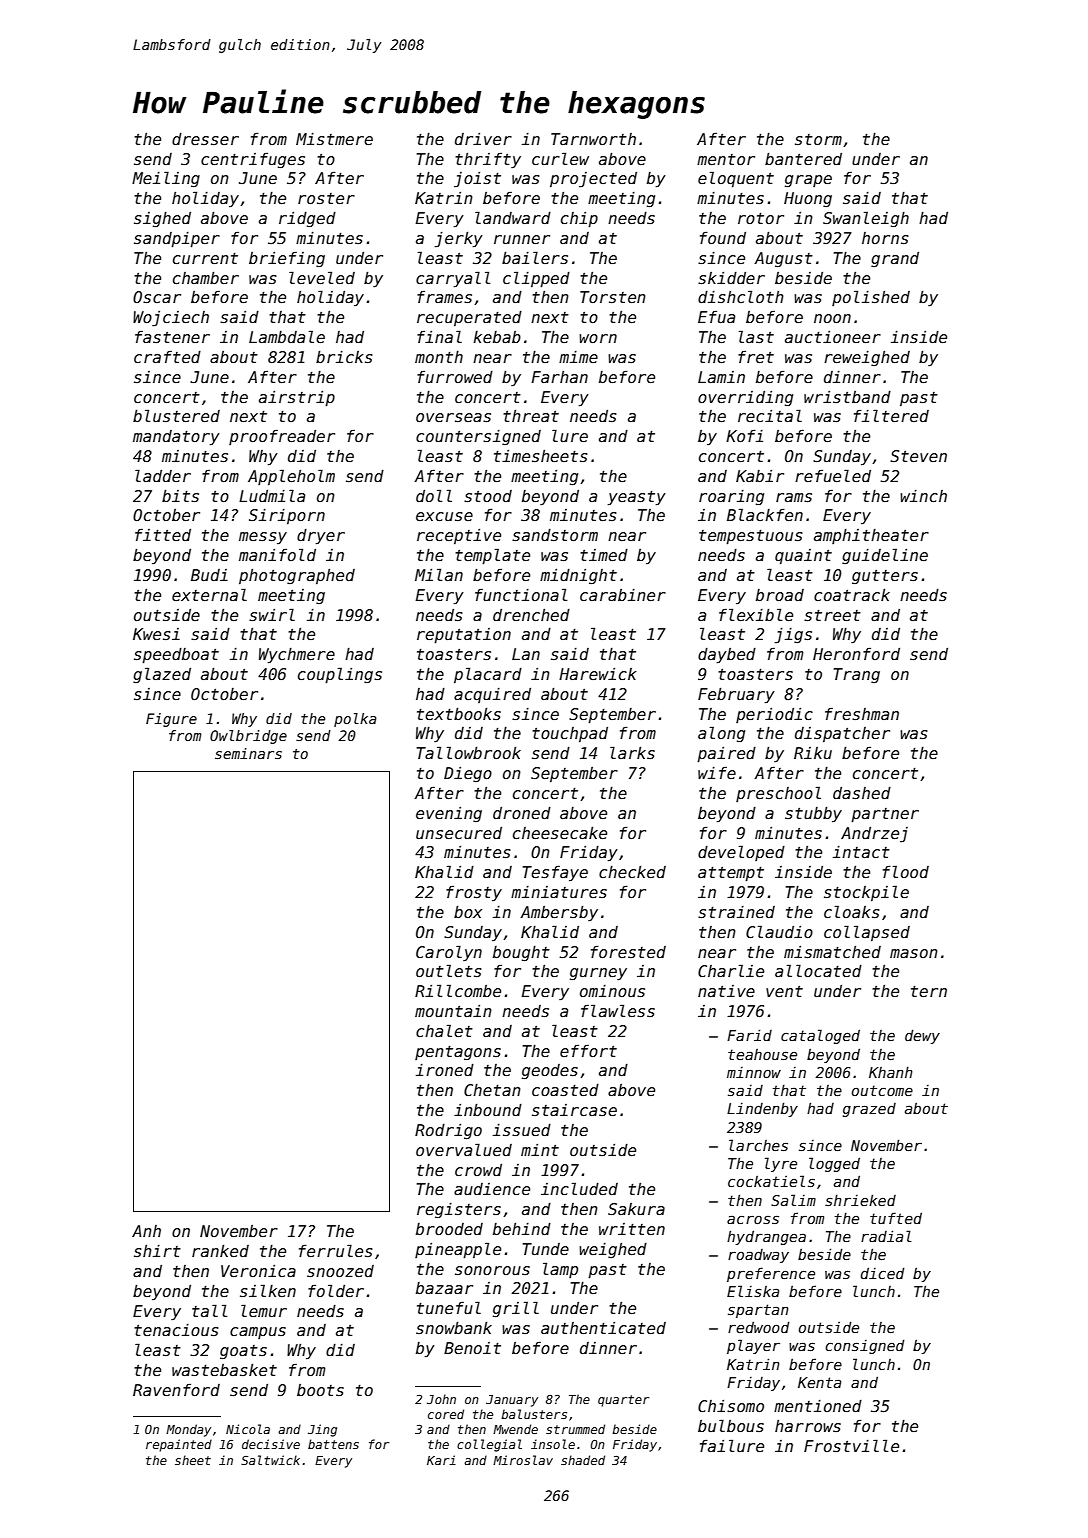 This document has height=1538, width=1088. Describe the element at coordinates (333, 1444) in the document. I see `battens` at that location.
